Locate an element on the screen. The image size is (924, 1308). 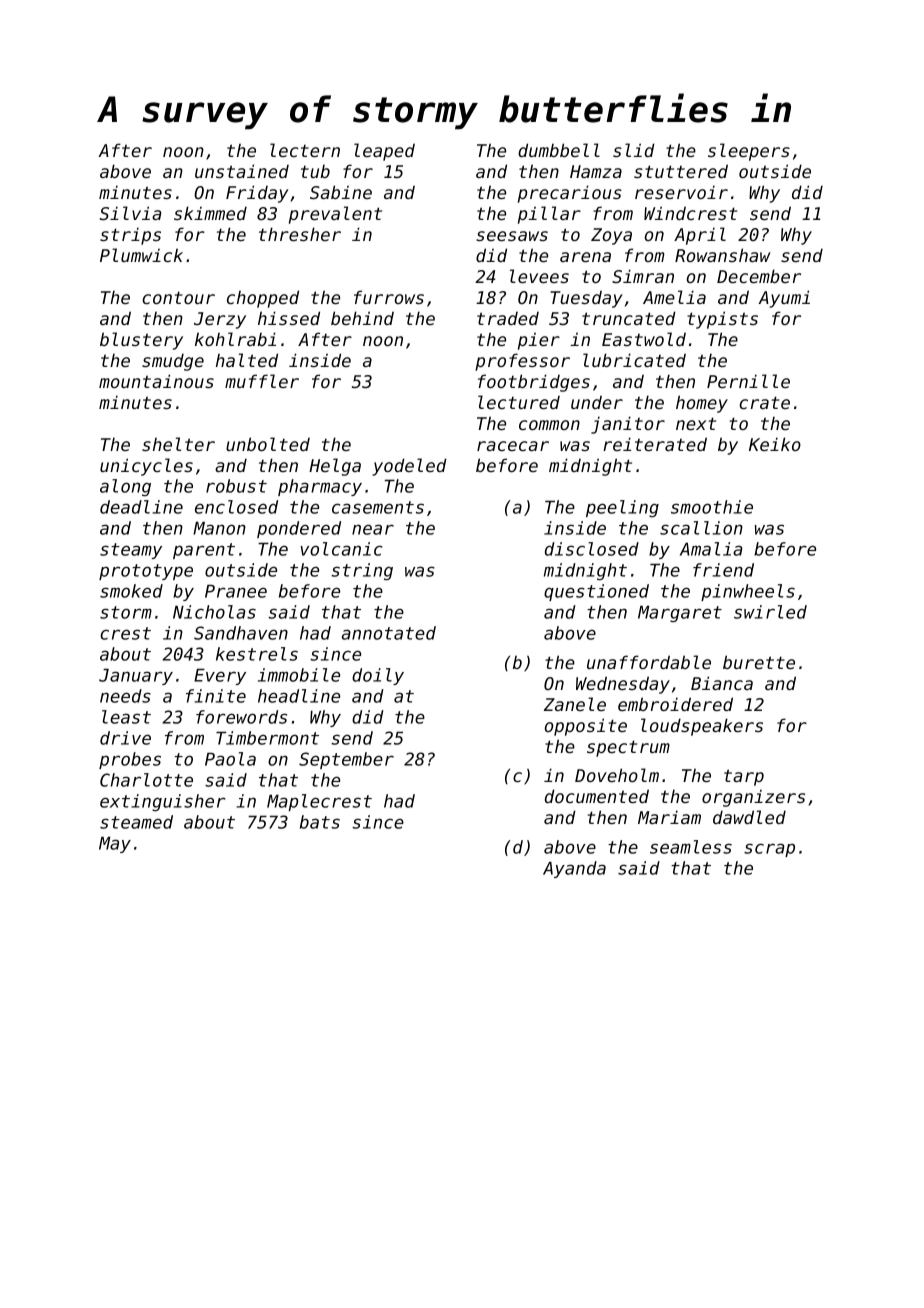
May is located at coordinates (115, 845).
